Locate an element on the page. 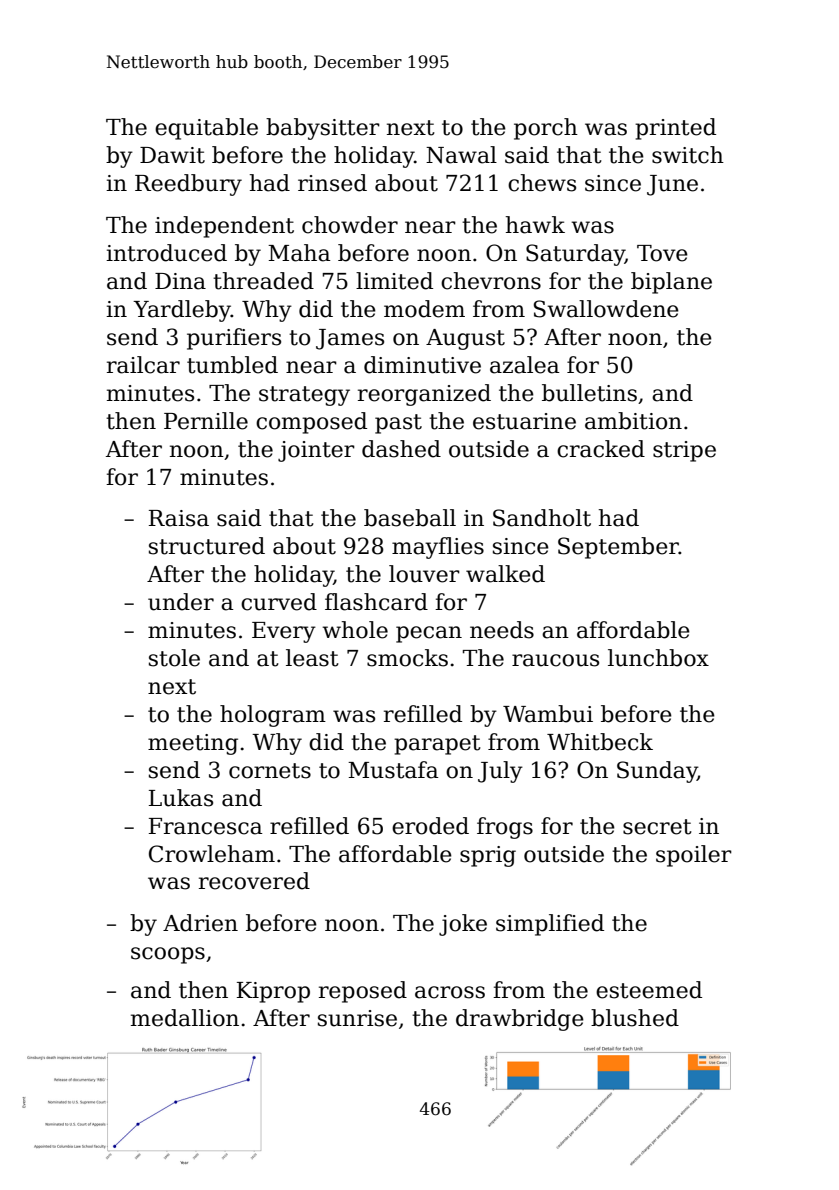 This image has height=1190, width=839. printed is located at coordinates (675, 129).
